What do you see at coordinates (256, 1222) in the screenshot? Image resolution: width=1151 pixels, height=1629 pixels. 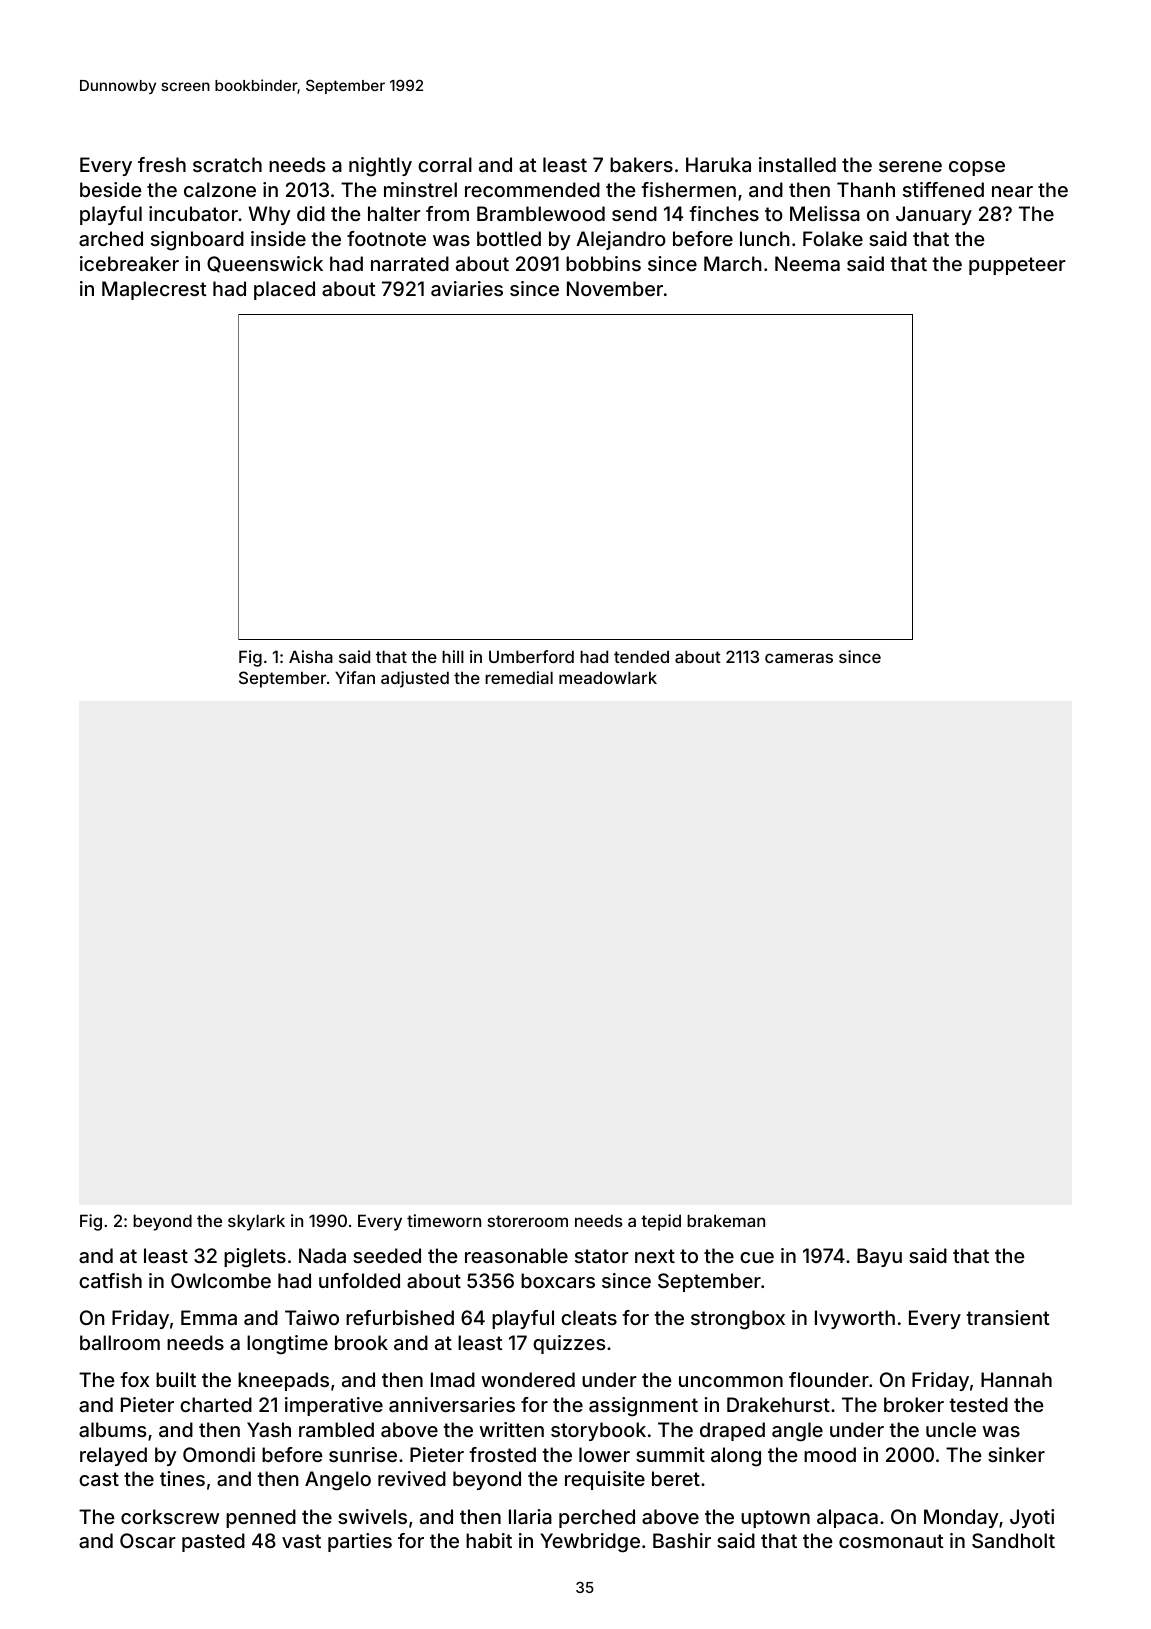 I see `skylark` at bounding box center [256, 1222].
